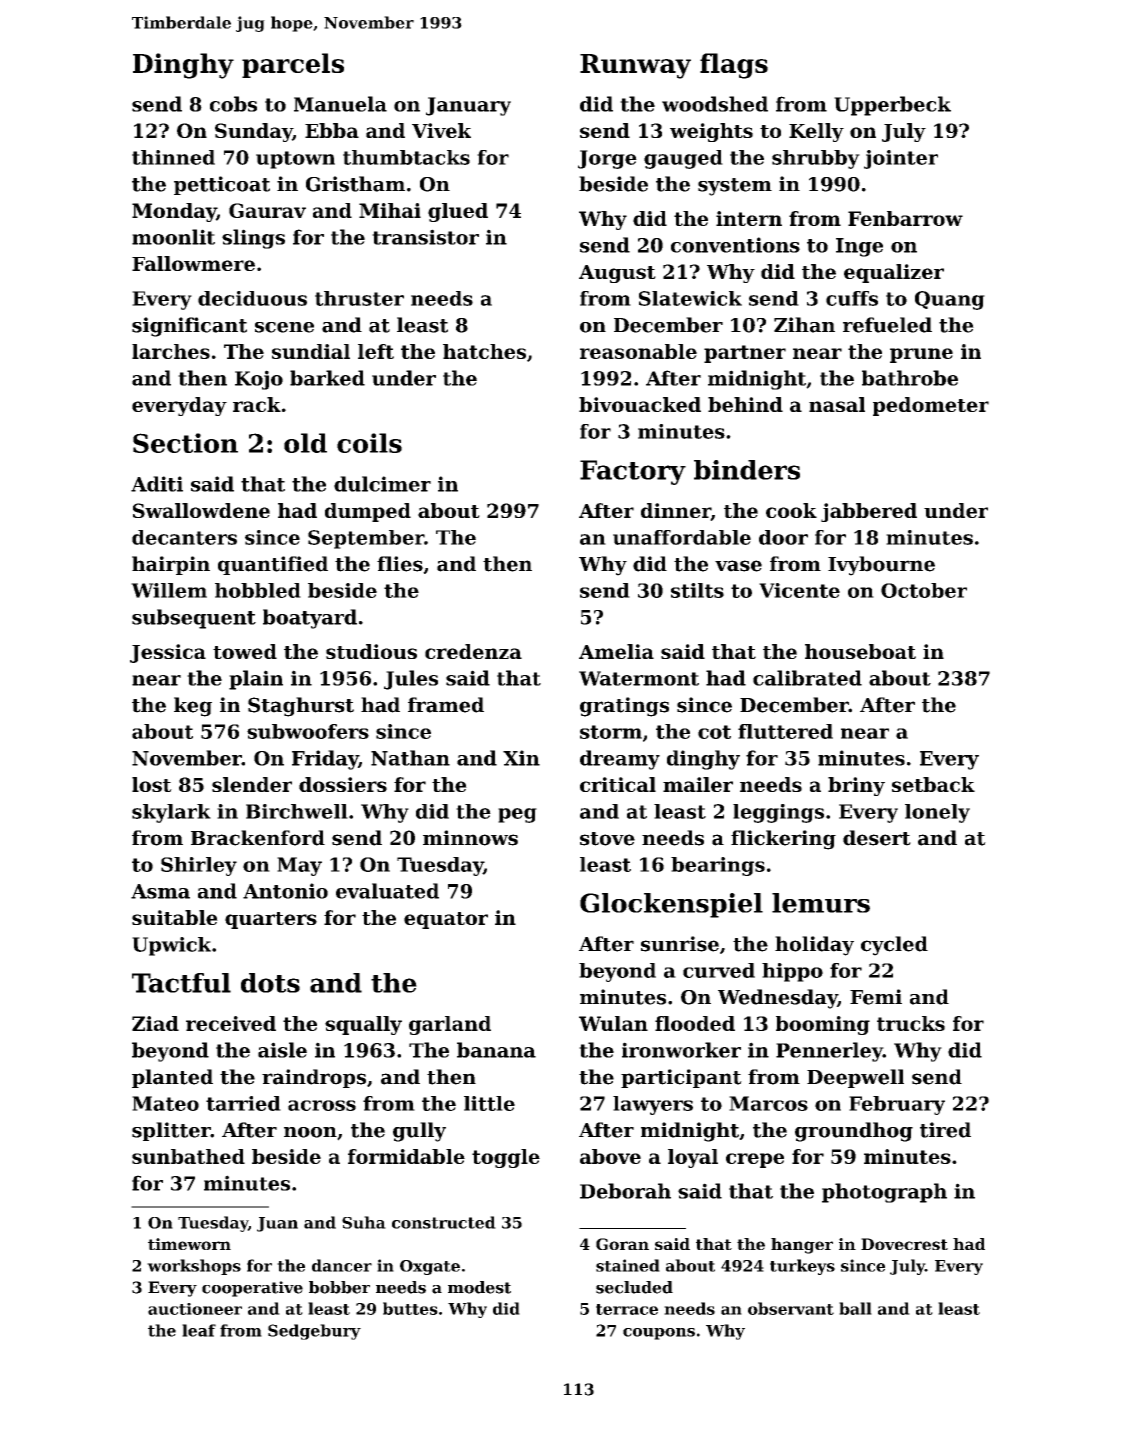  Describe the element at coordinates (635, 66) in the screenshot. I see `Runway` at that location.
